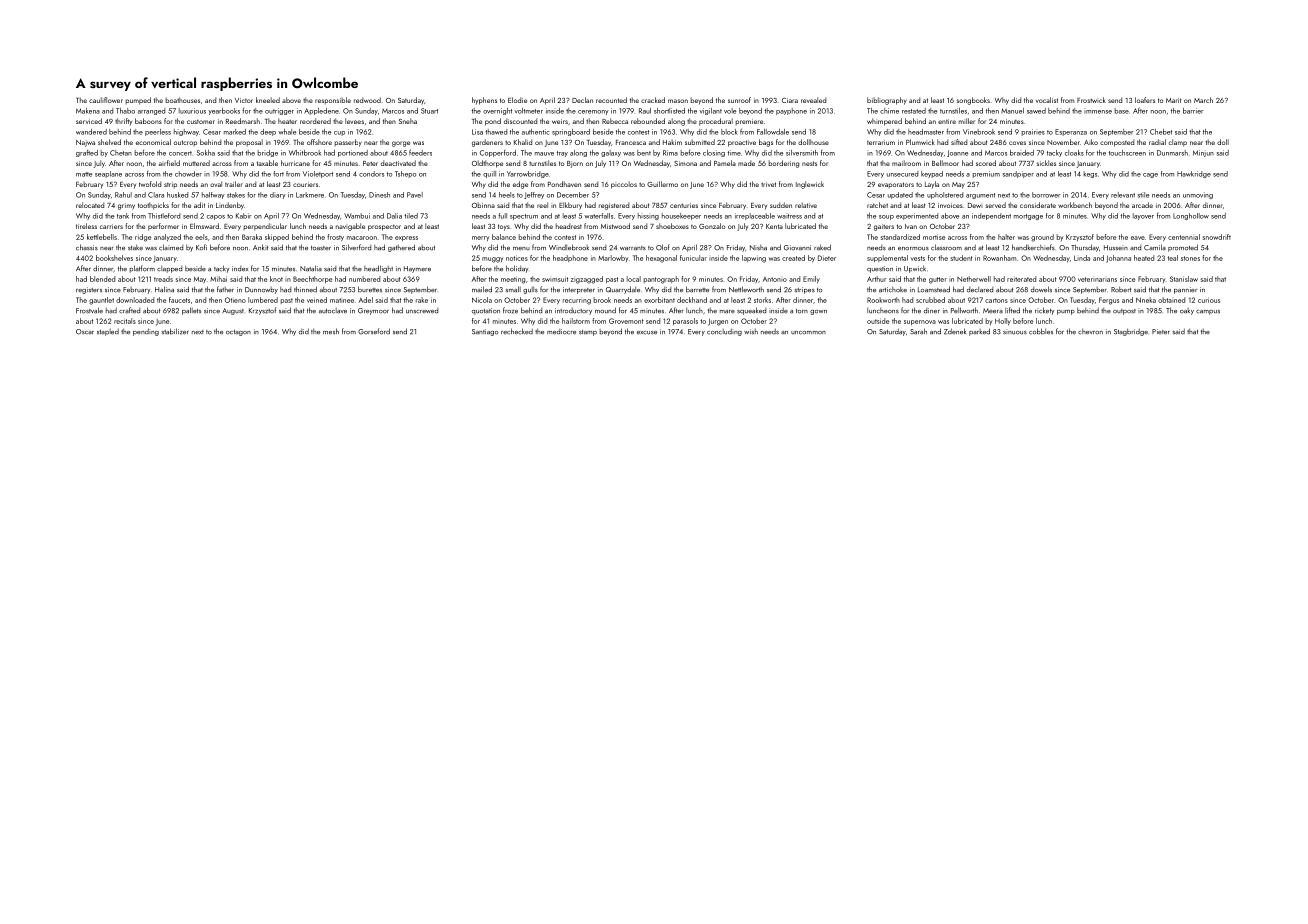  Describe the element at coordinates (398, 163) in the image. I see `deactivated` at that location.
